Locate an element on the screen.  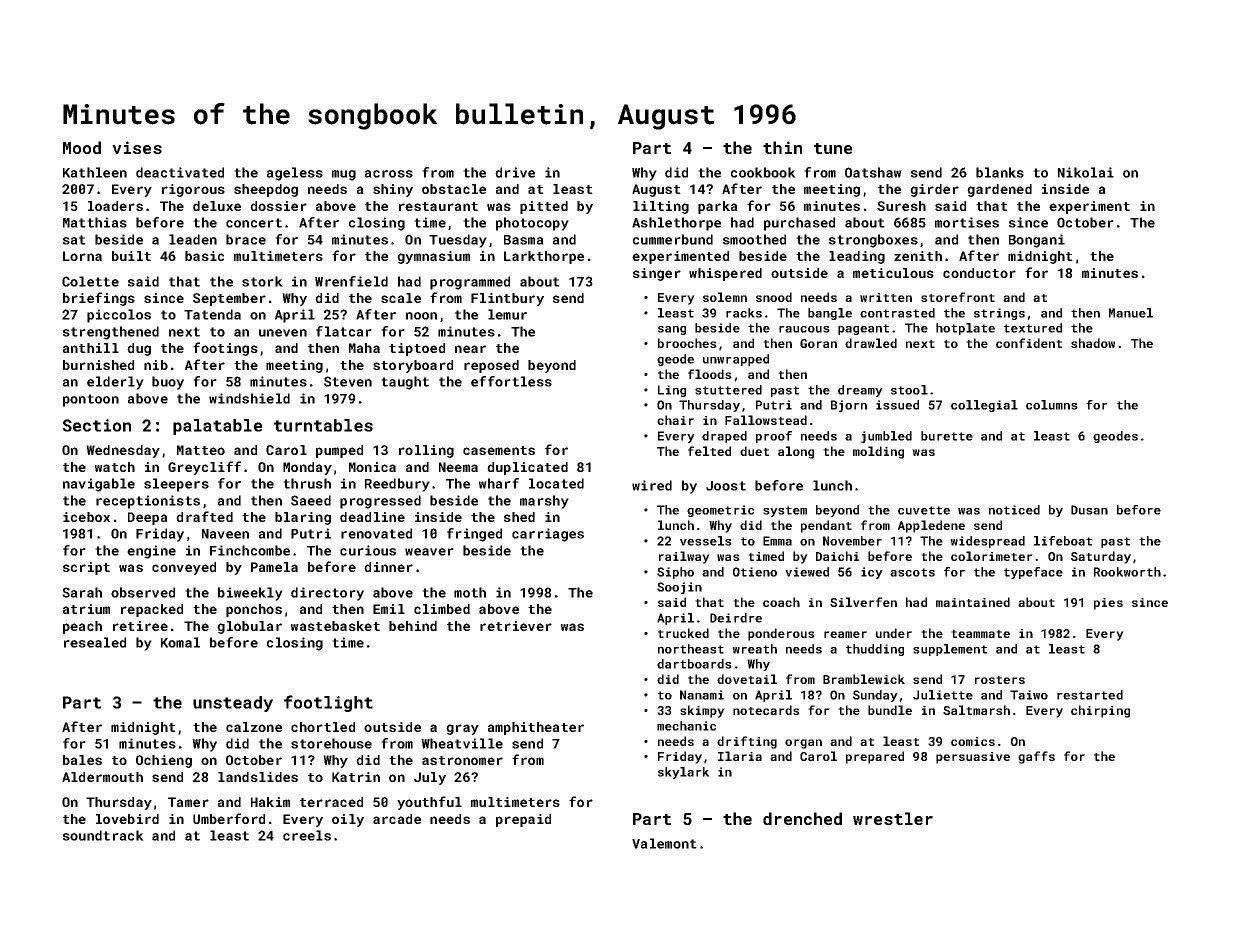
tune is located at coordinates (833, 148).
